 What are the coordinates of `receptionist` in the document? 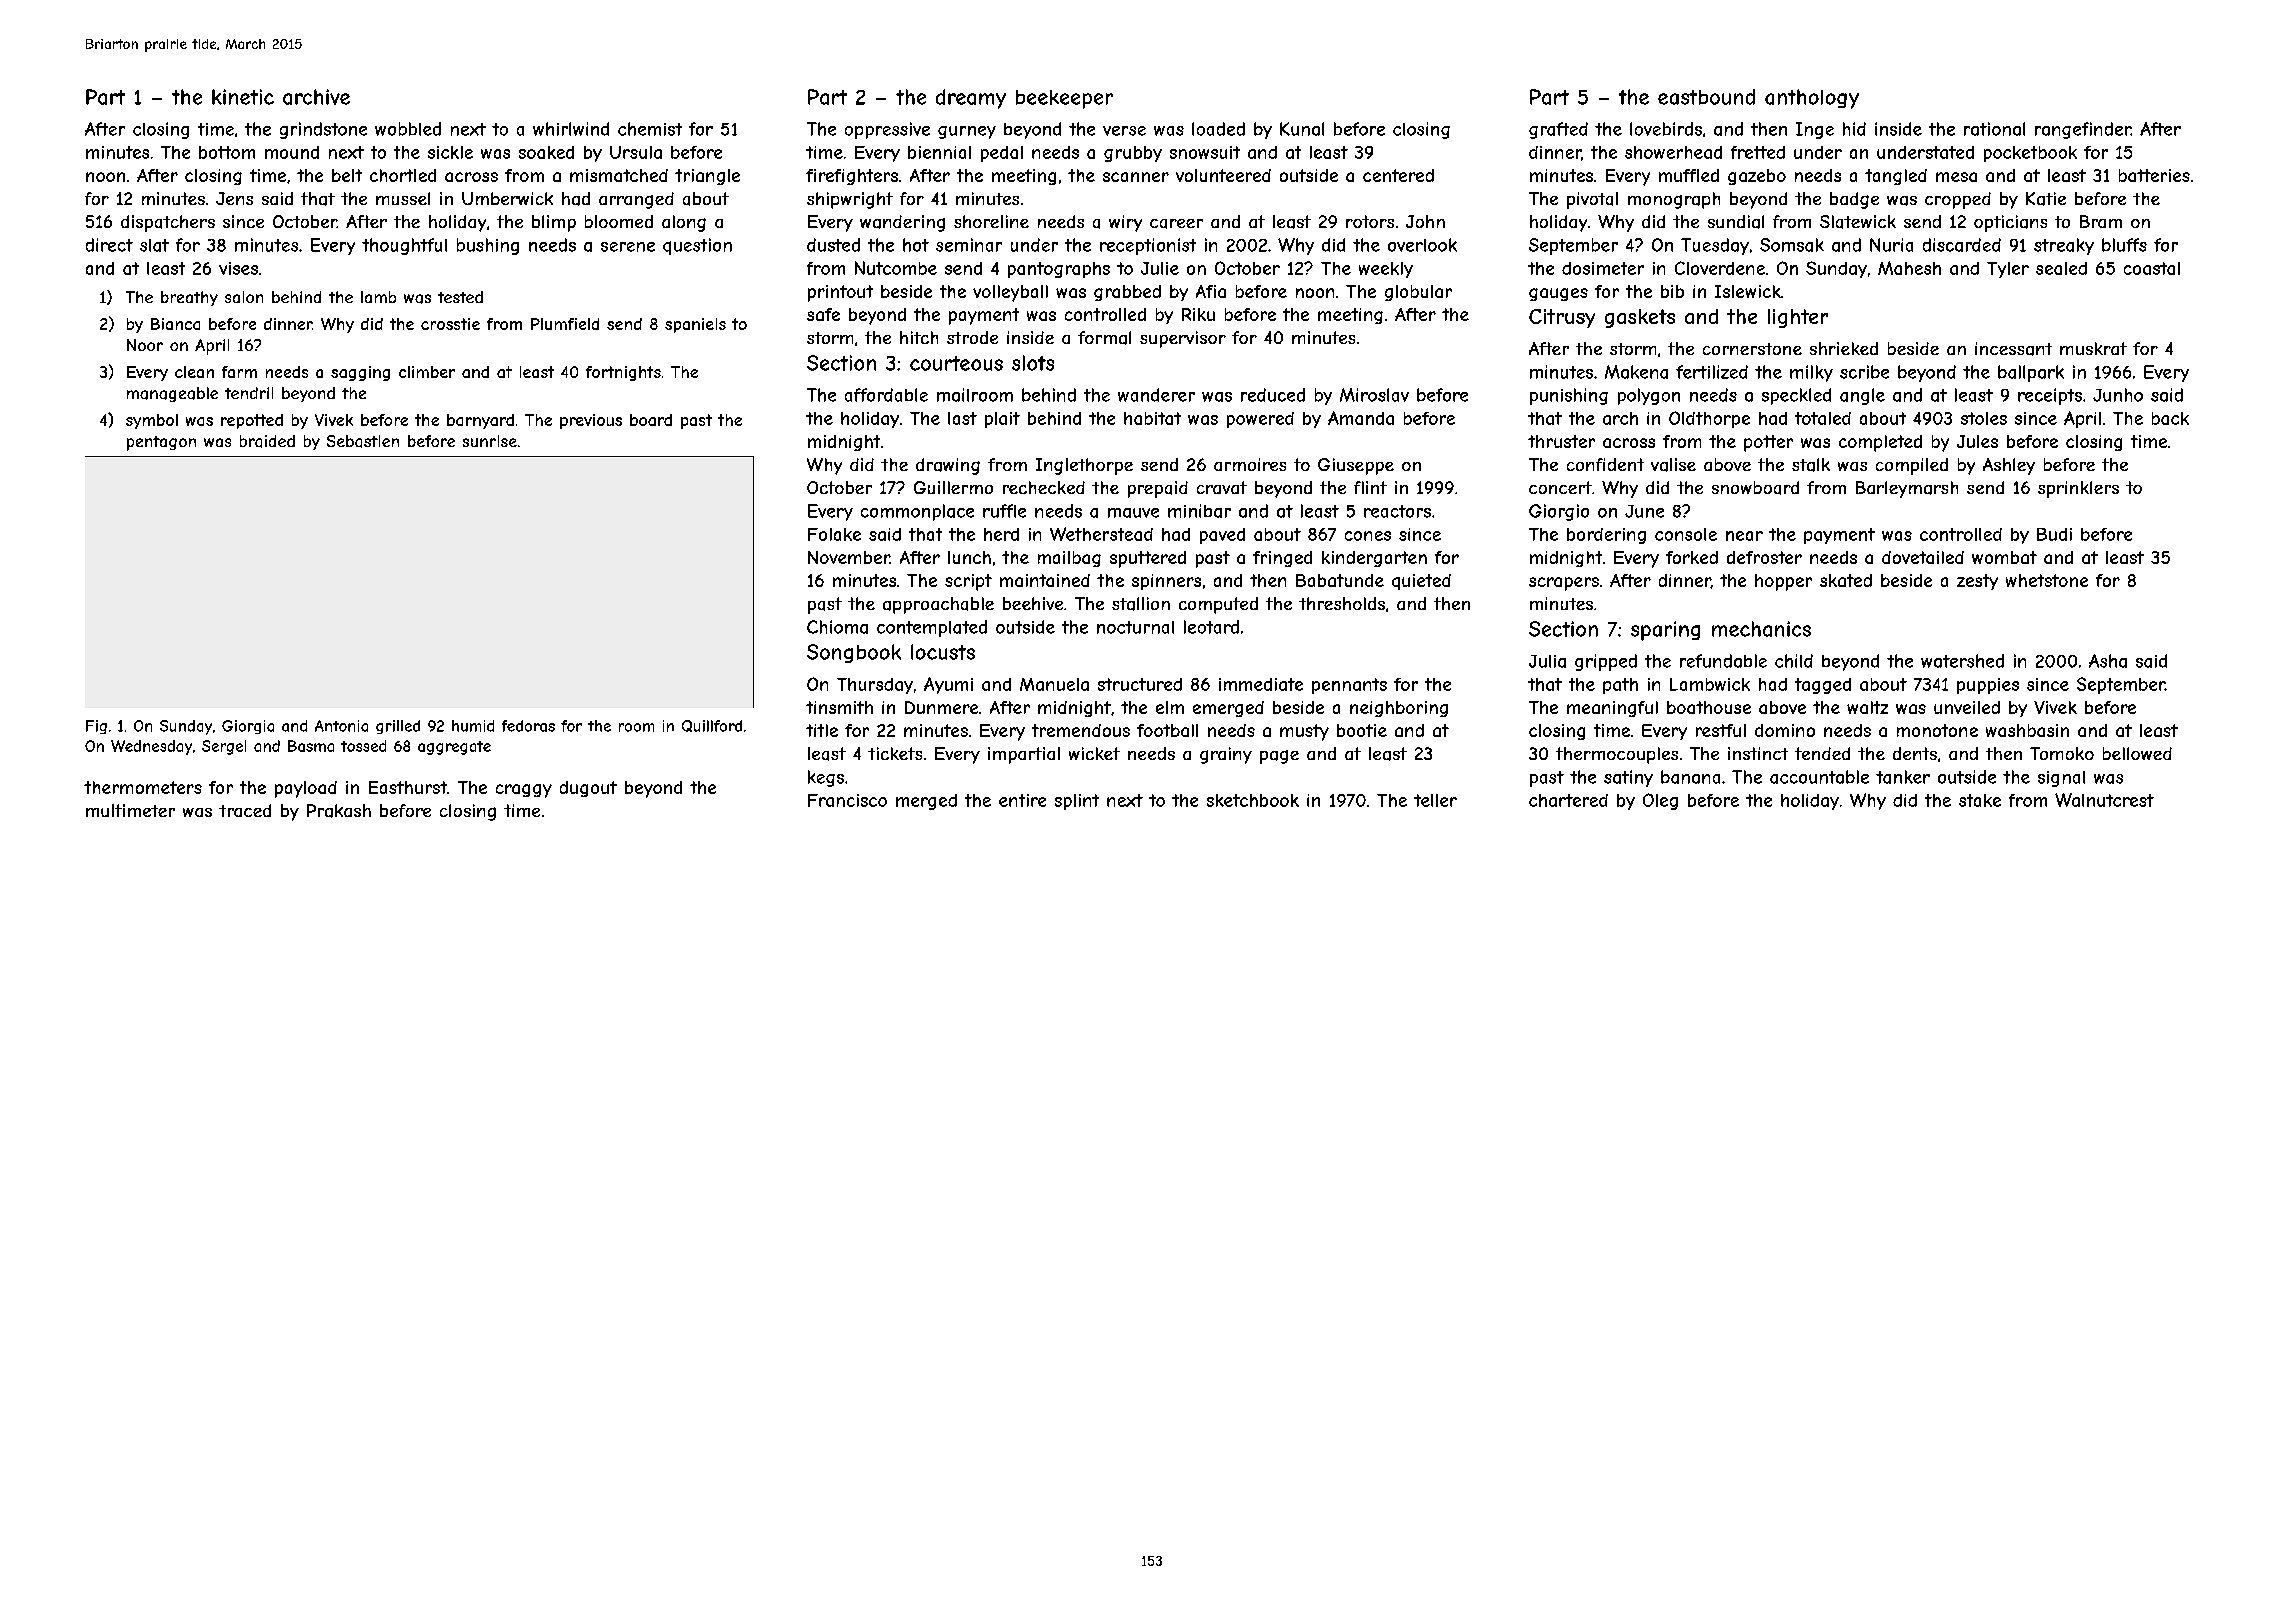 It's located at (1148, 246).
